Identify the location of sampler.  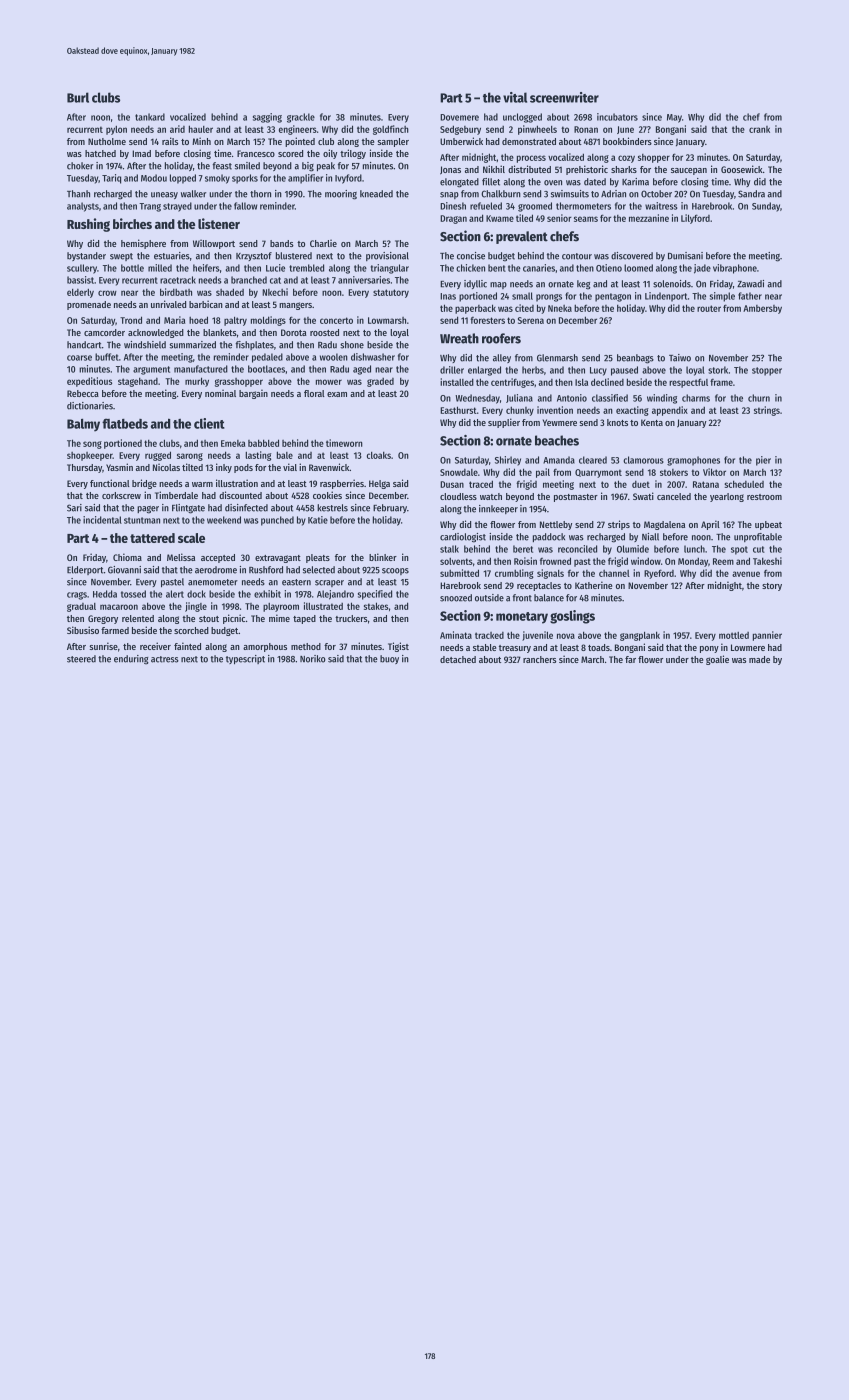
(393, 142).
